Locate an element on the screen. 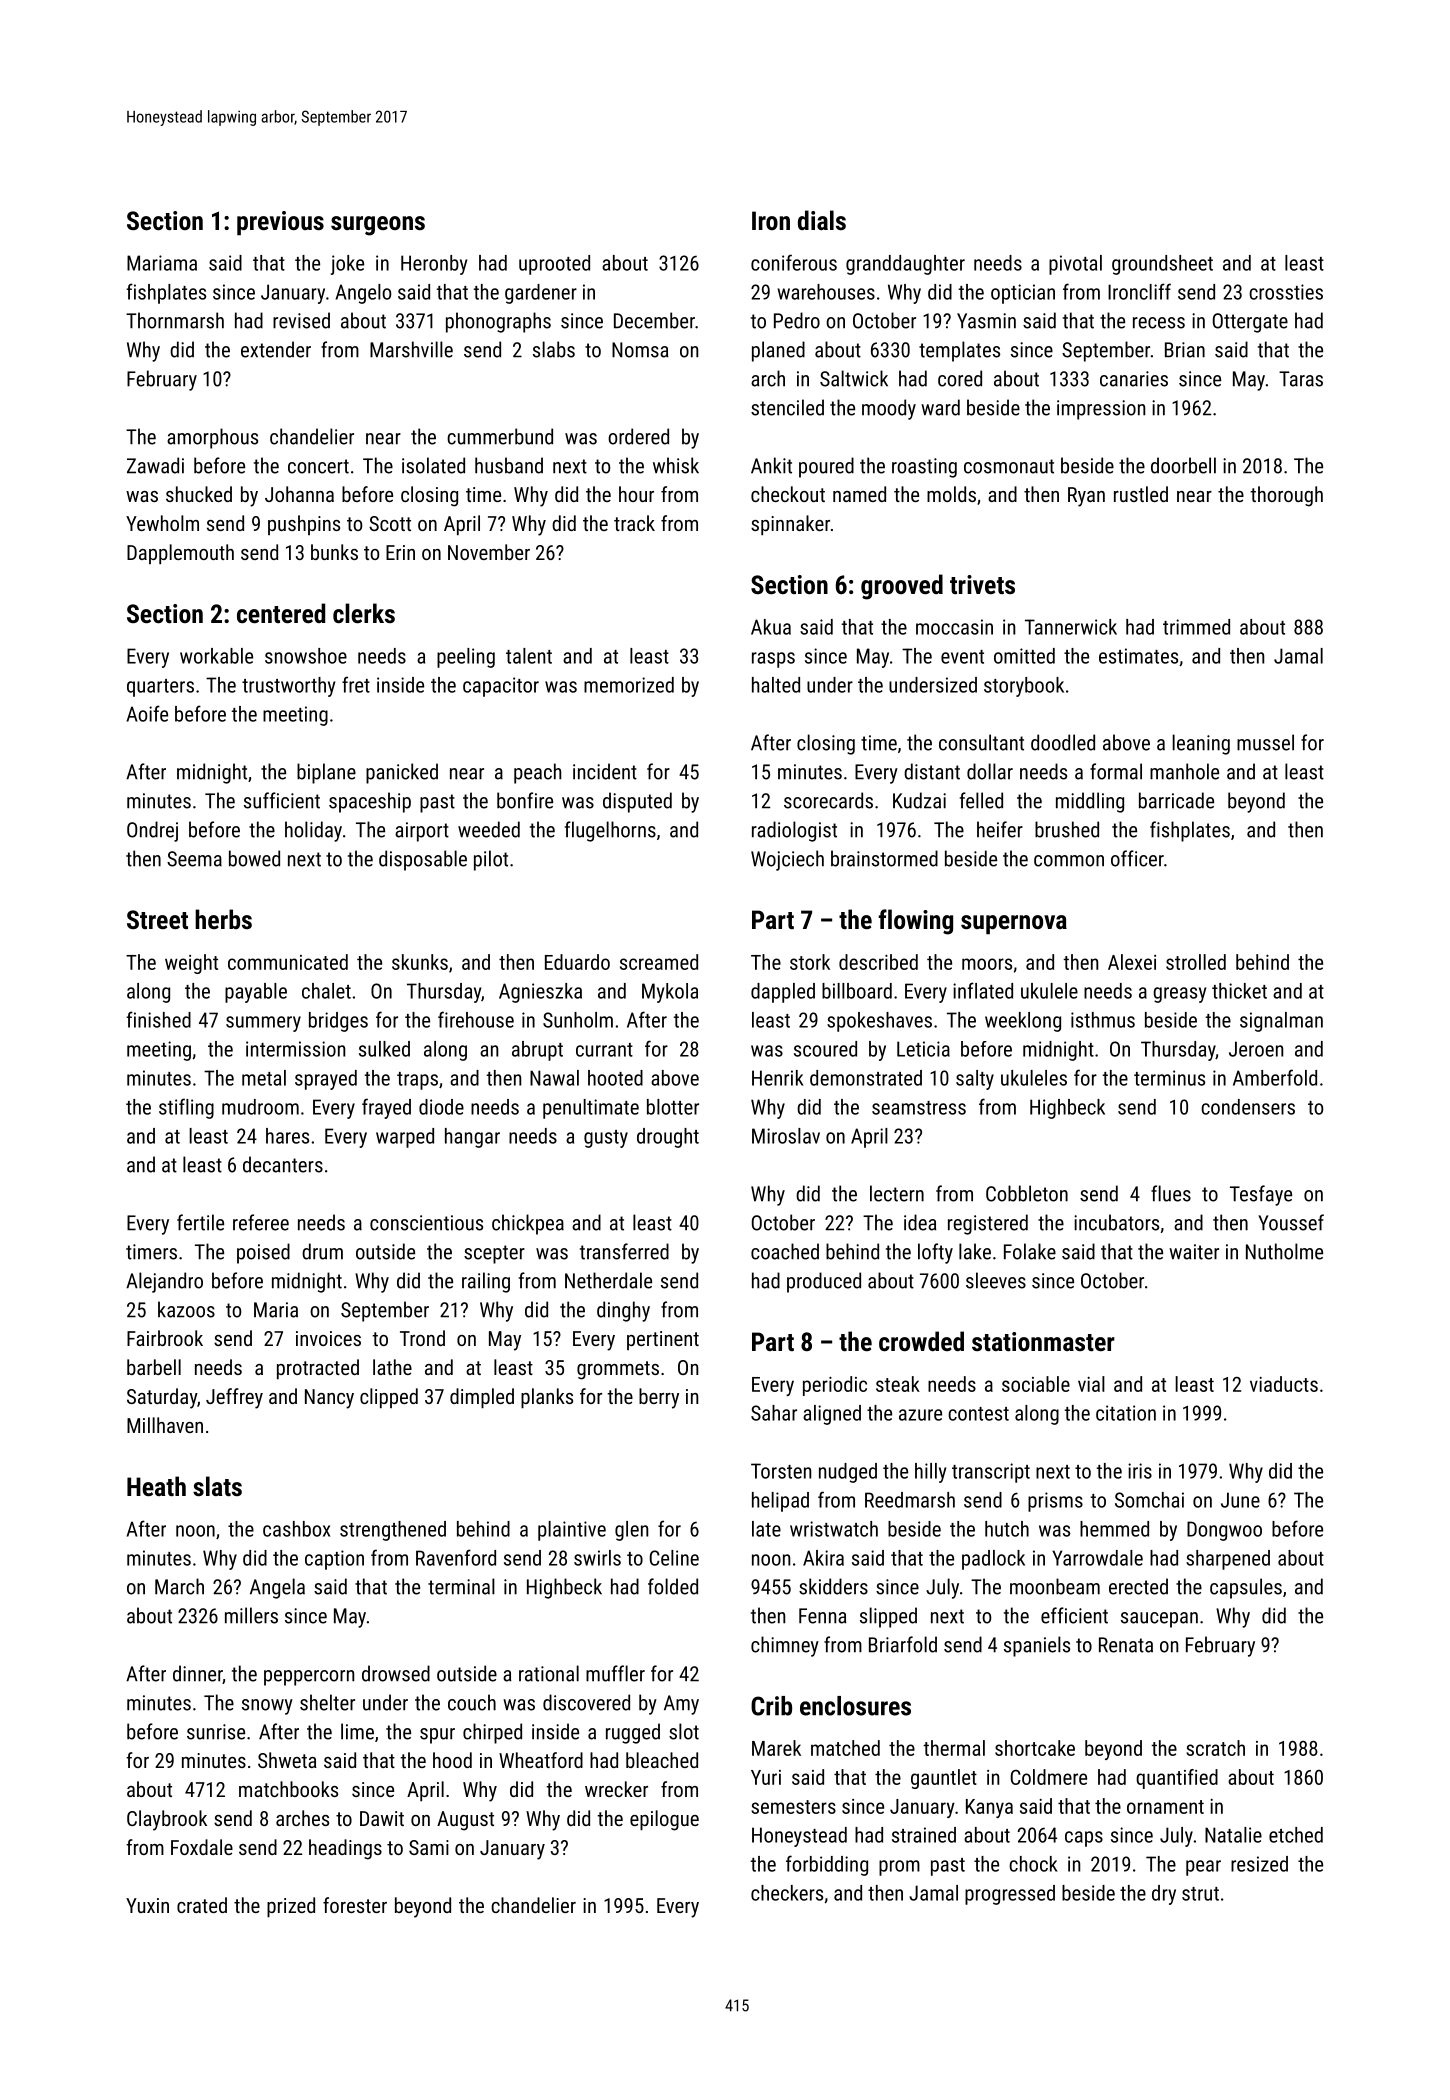 Image resolution: width=1450 pixels, height=2100 pixels. Wojciech is located at coordinates (787, 860).
